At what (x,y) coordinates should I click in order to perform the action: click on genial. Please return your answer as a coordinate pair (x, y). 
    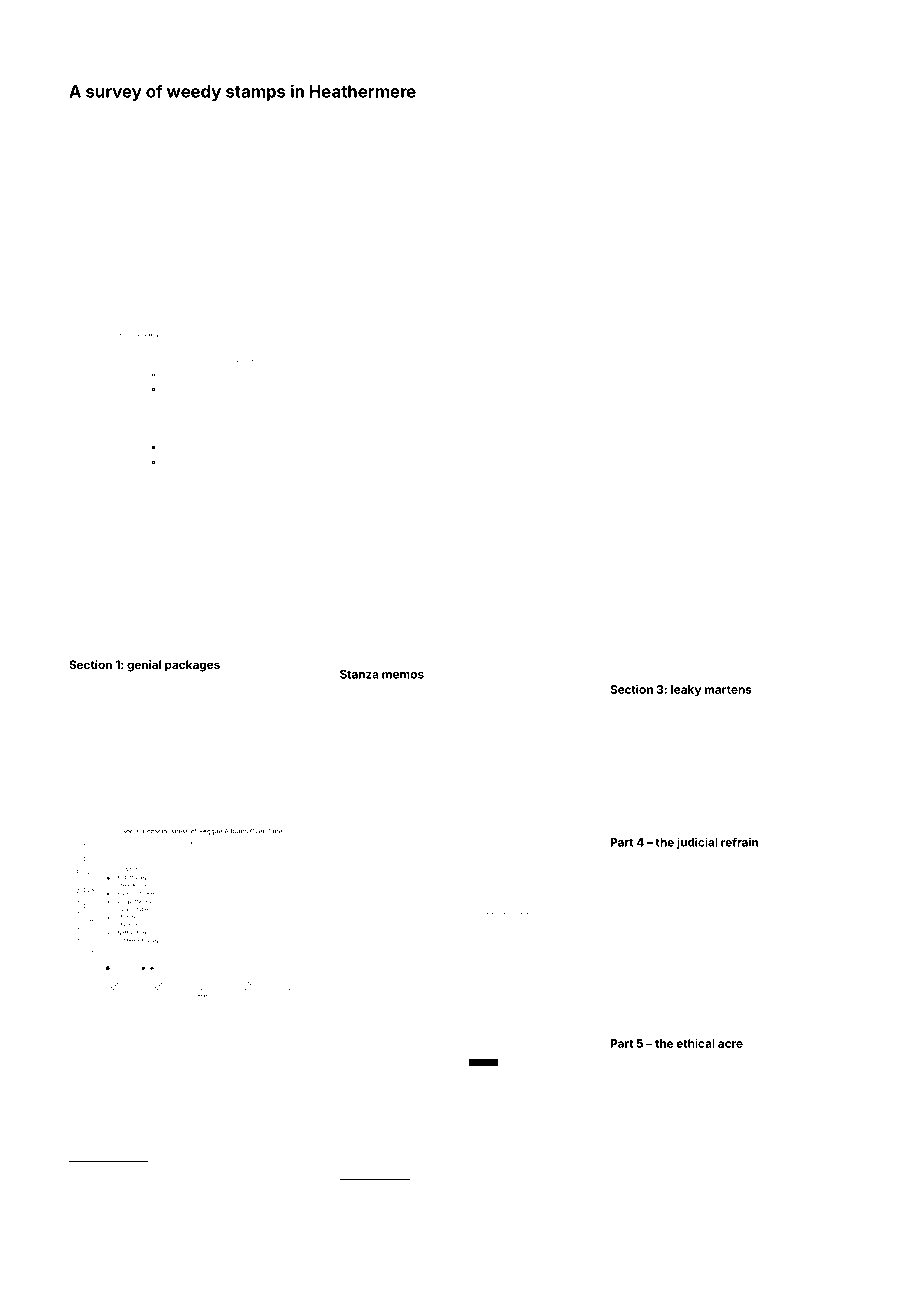
    Looking at the image, I should click on (144, 666).
